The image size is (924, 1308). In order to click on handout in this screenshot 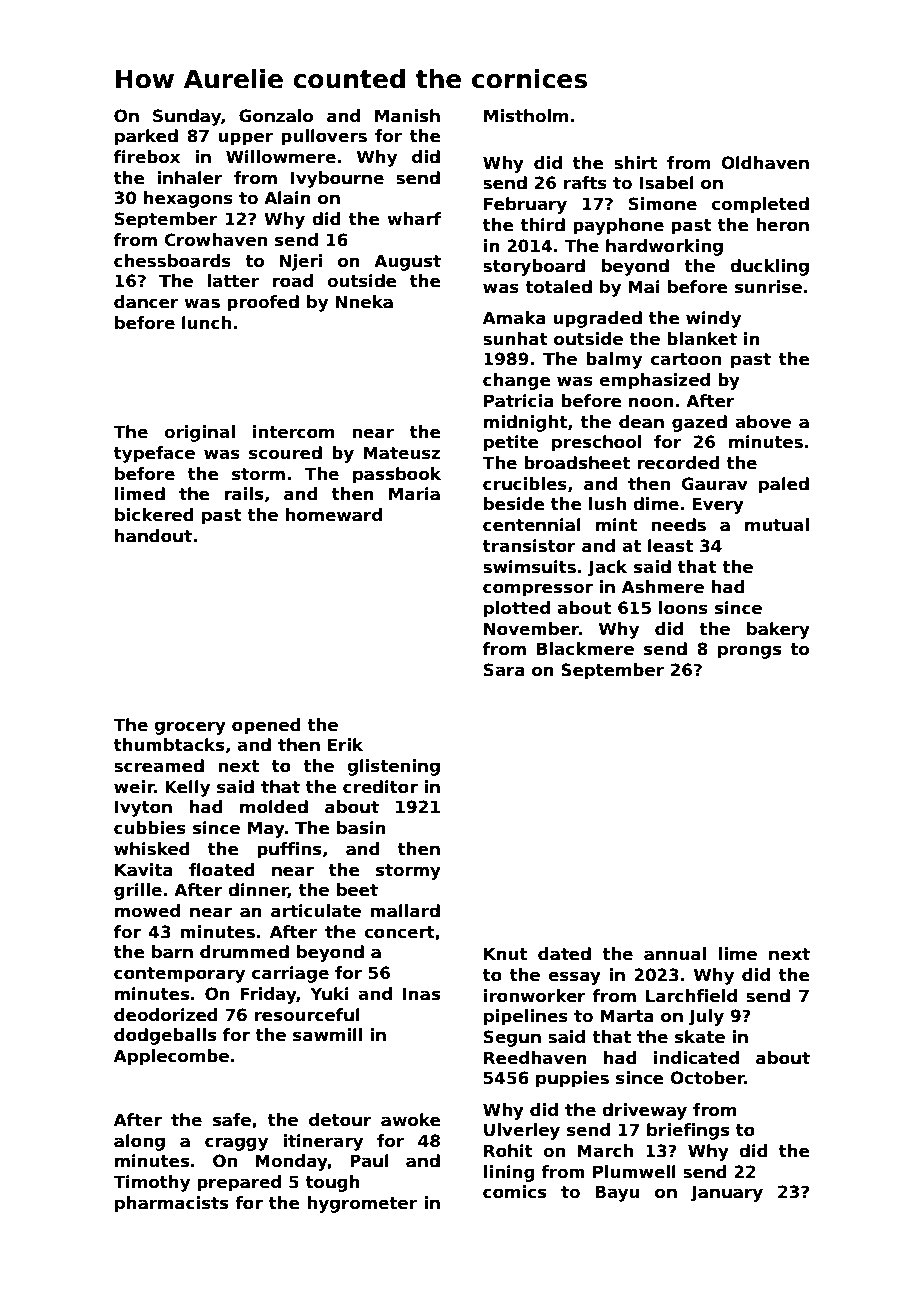, I will do `click(153, 536)`.
